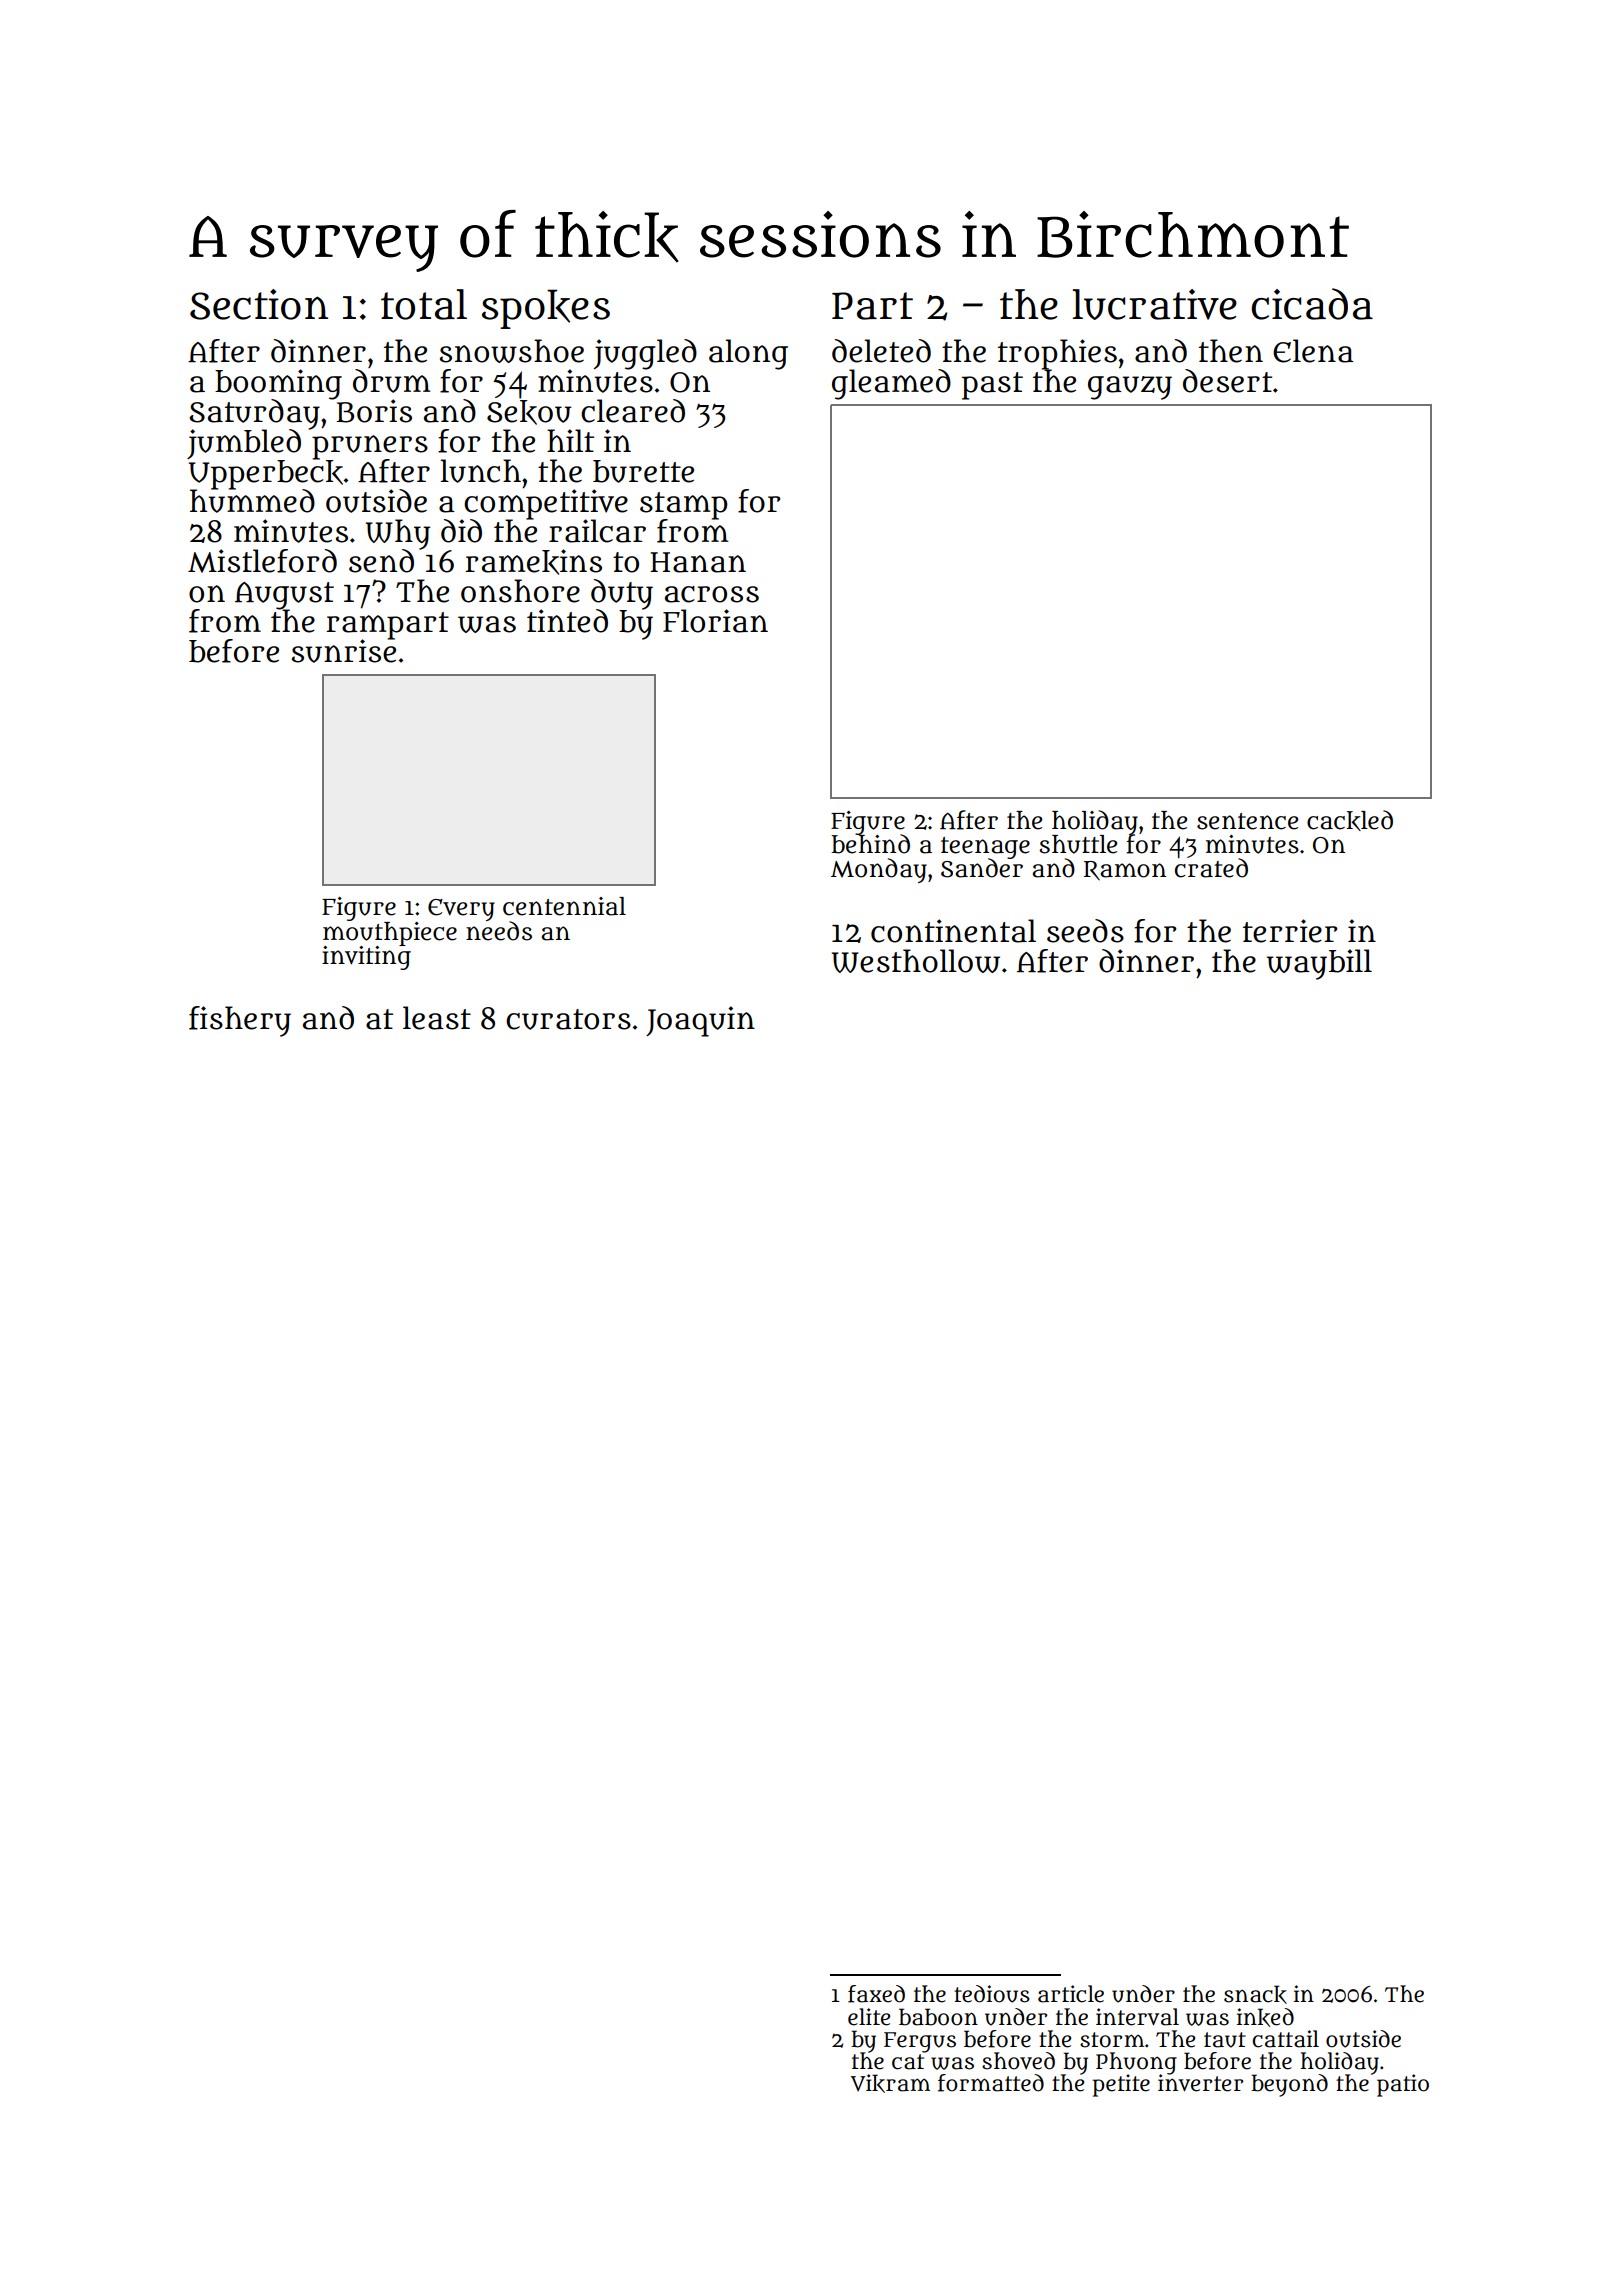 Image resolution: width=1620 pixels, height=2292 pixels. What do you see at coordinates (1155, 304) in the screenshot?
I see `lucrative` at bounding box center [1155, 304].
